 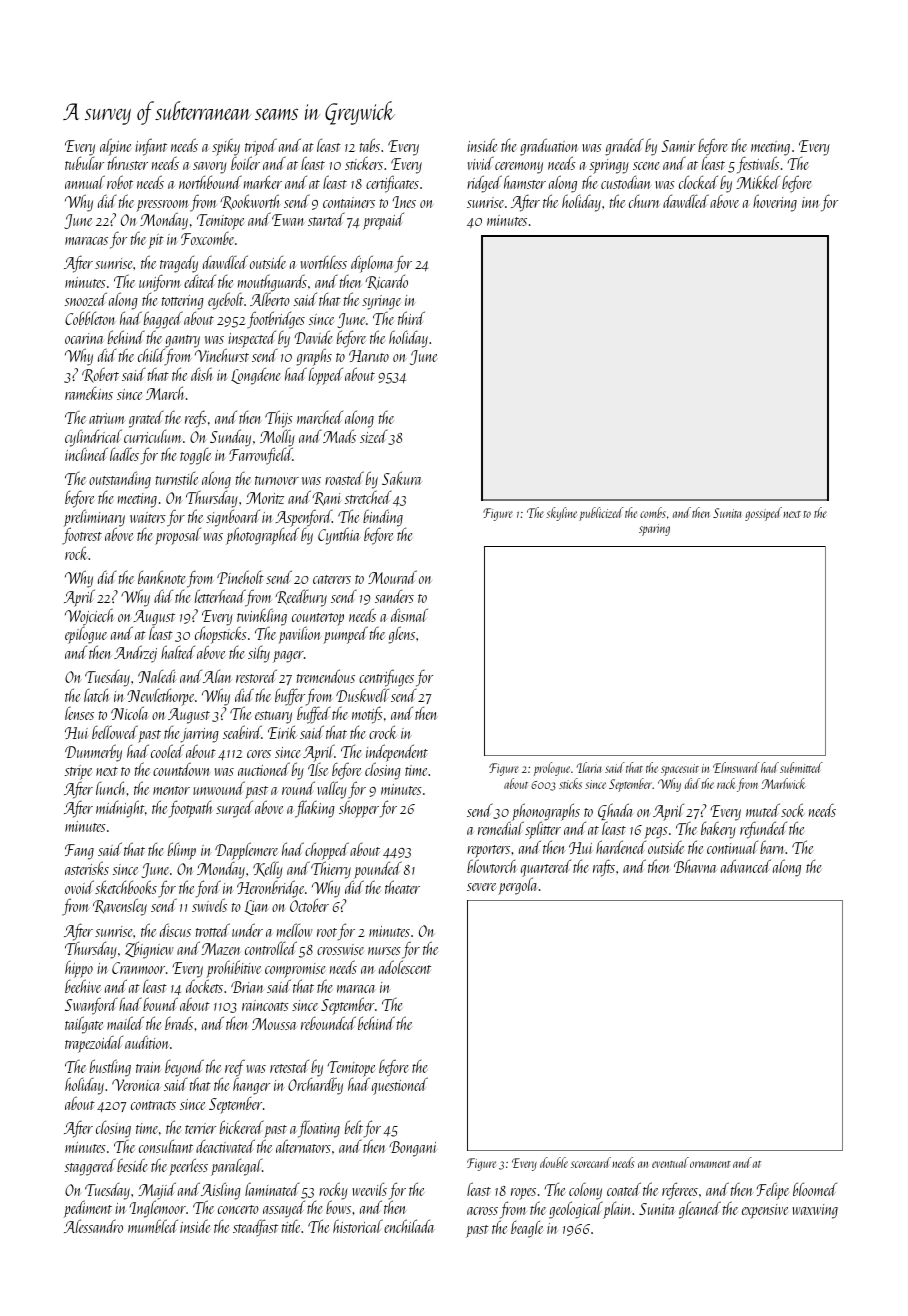 What do you see at coordinates (148, 1067) in the screenshot?
I see `train` at bounding box center [148, 1067].
